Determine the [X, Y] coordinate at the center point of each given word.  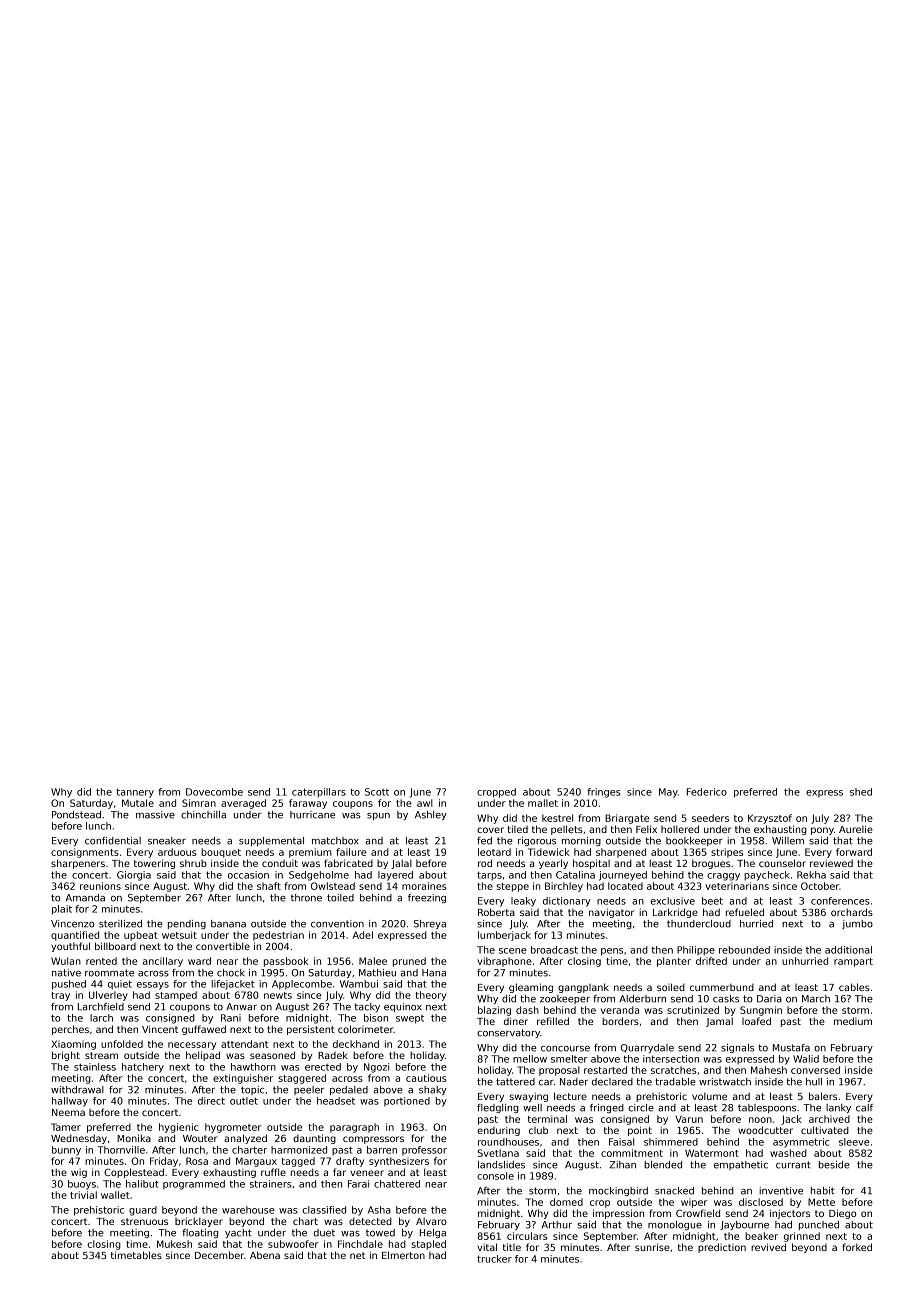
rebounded [744, 950]
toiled [340, 898]
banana [228, 924]
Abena [265, 1255]
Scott [377, 792]
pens [612, 952]
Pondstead [76, 815]
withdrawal [77, 1090]
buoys [82, 1185]
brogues [711, 864]
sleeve [854, 1142]
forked [857, 1247]
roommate [109, 973]
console [495, 1176]
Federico [707, 792]
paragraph [354, 1128]
